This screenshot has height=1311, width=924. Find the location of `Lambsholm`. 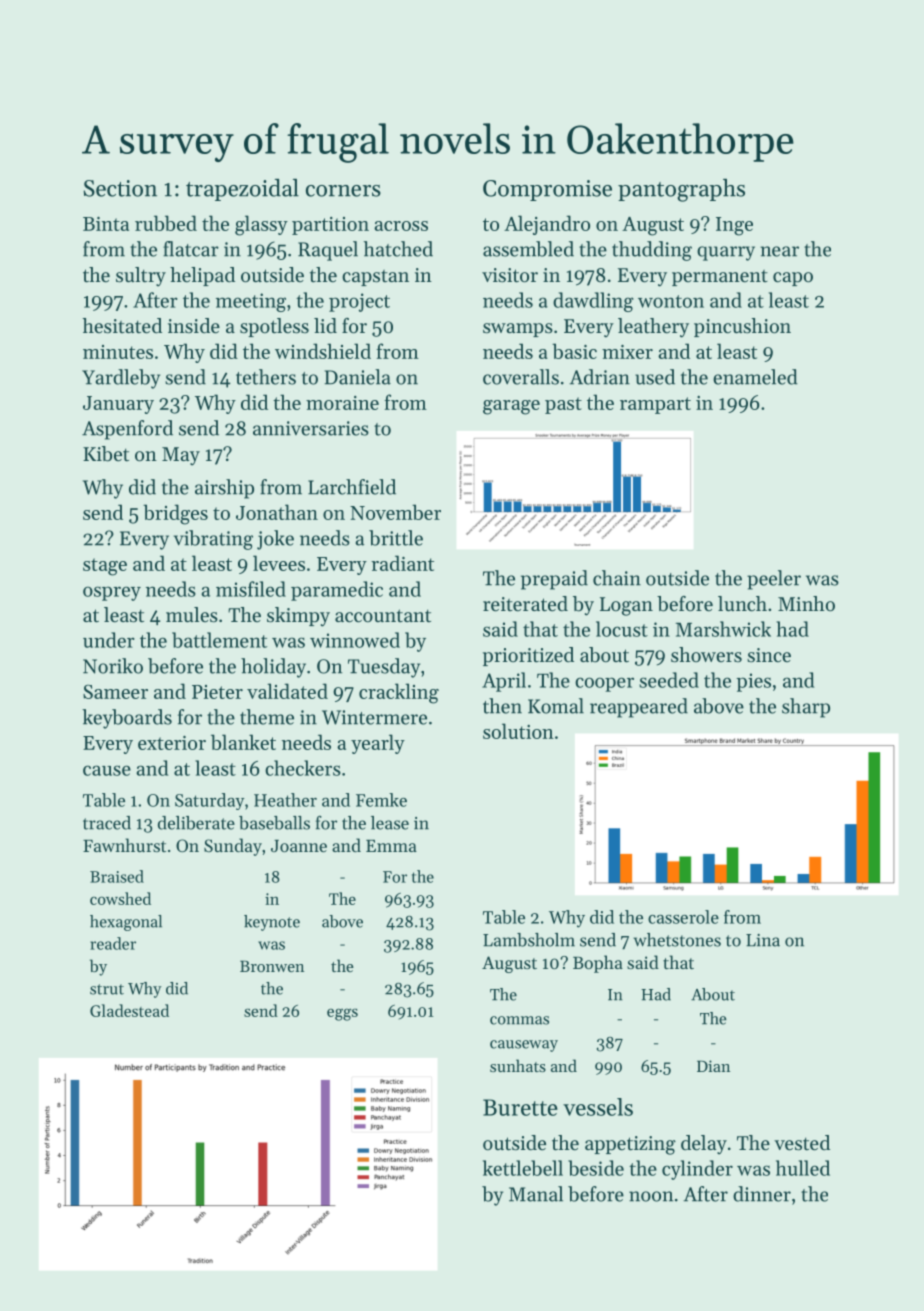

Lambsholm is located at coordinates (529, 940).
